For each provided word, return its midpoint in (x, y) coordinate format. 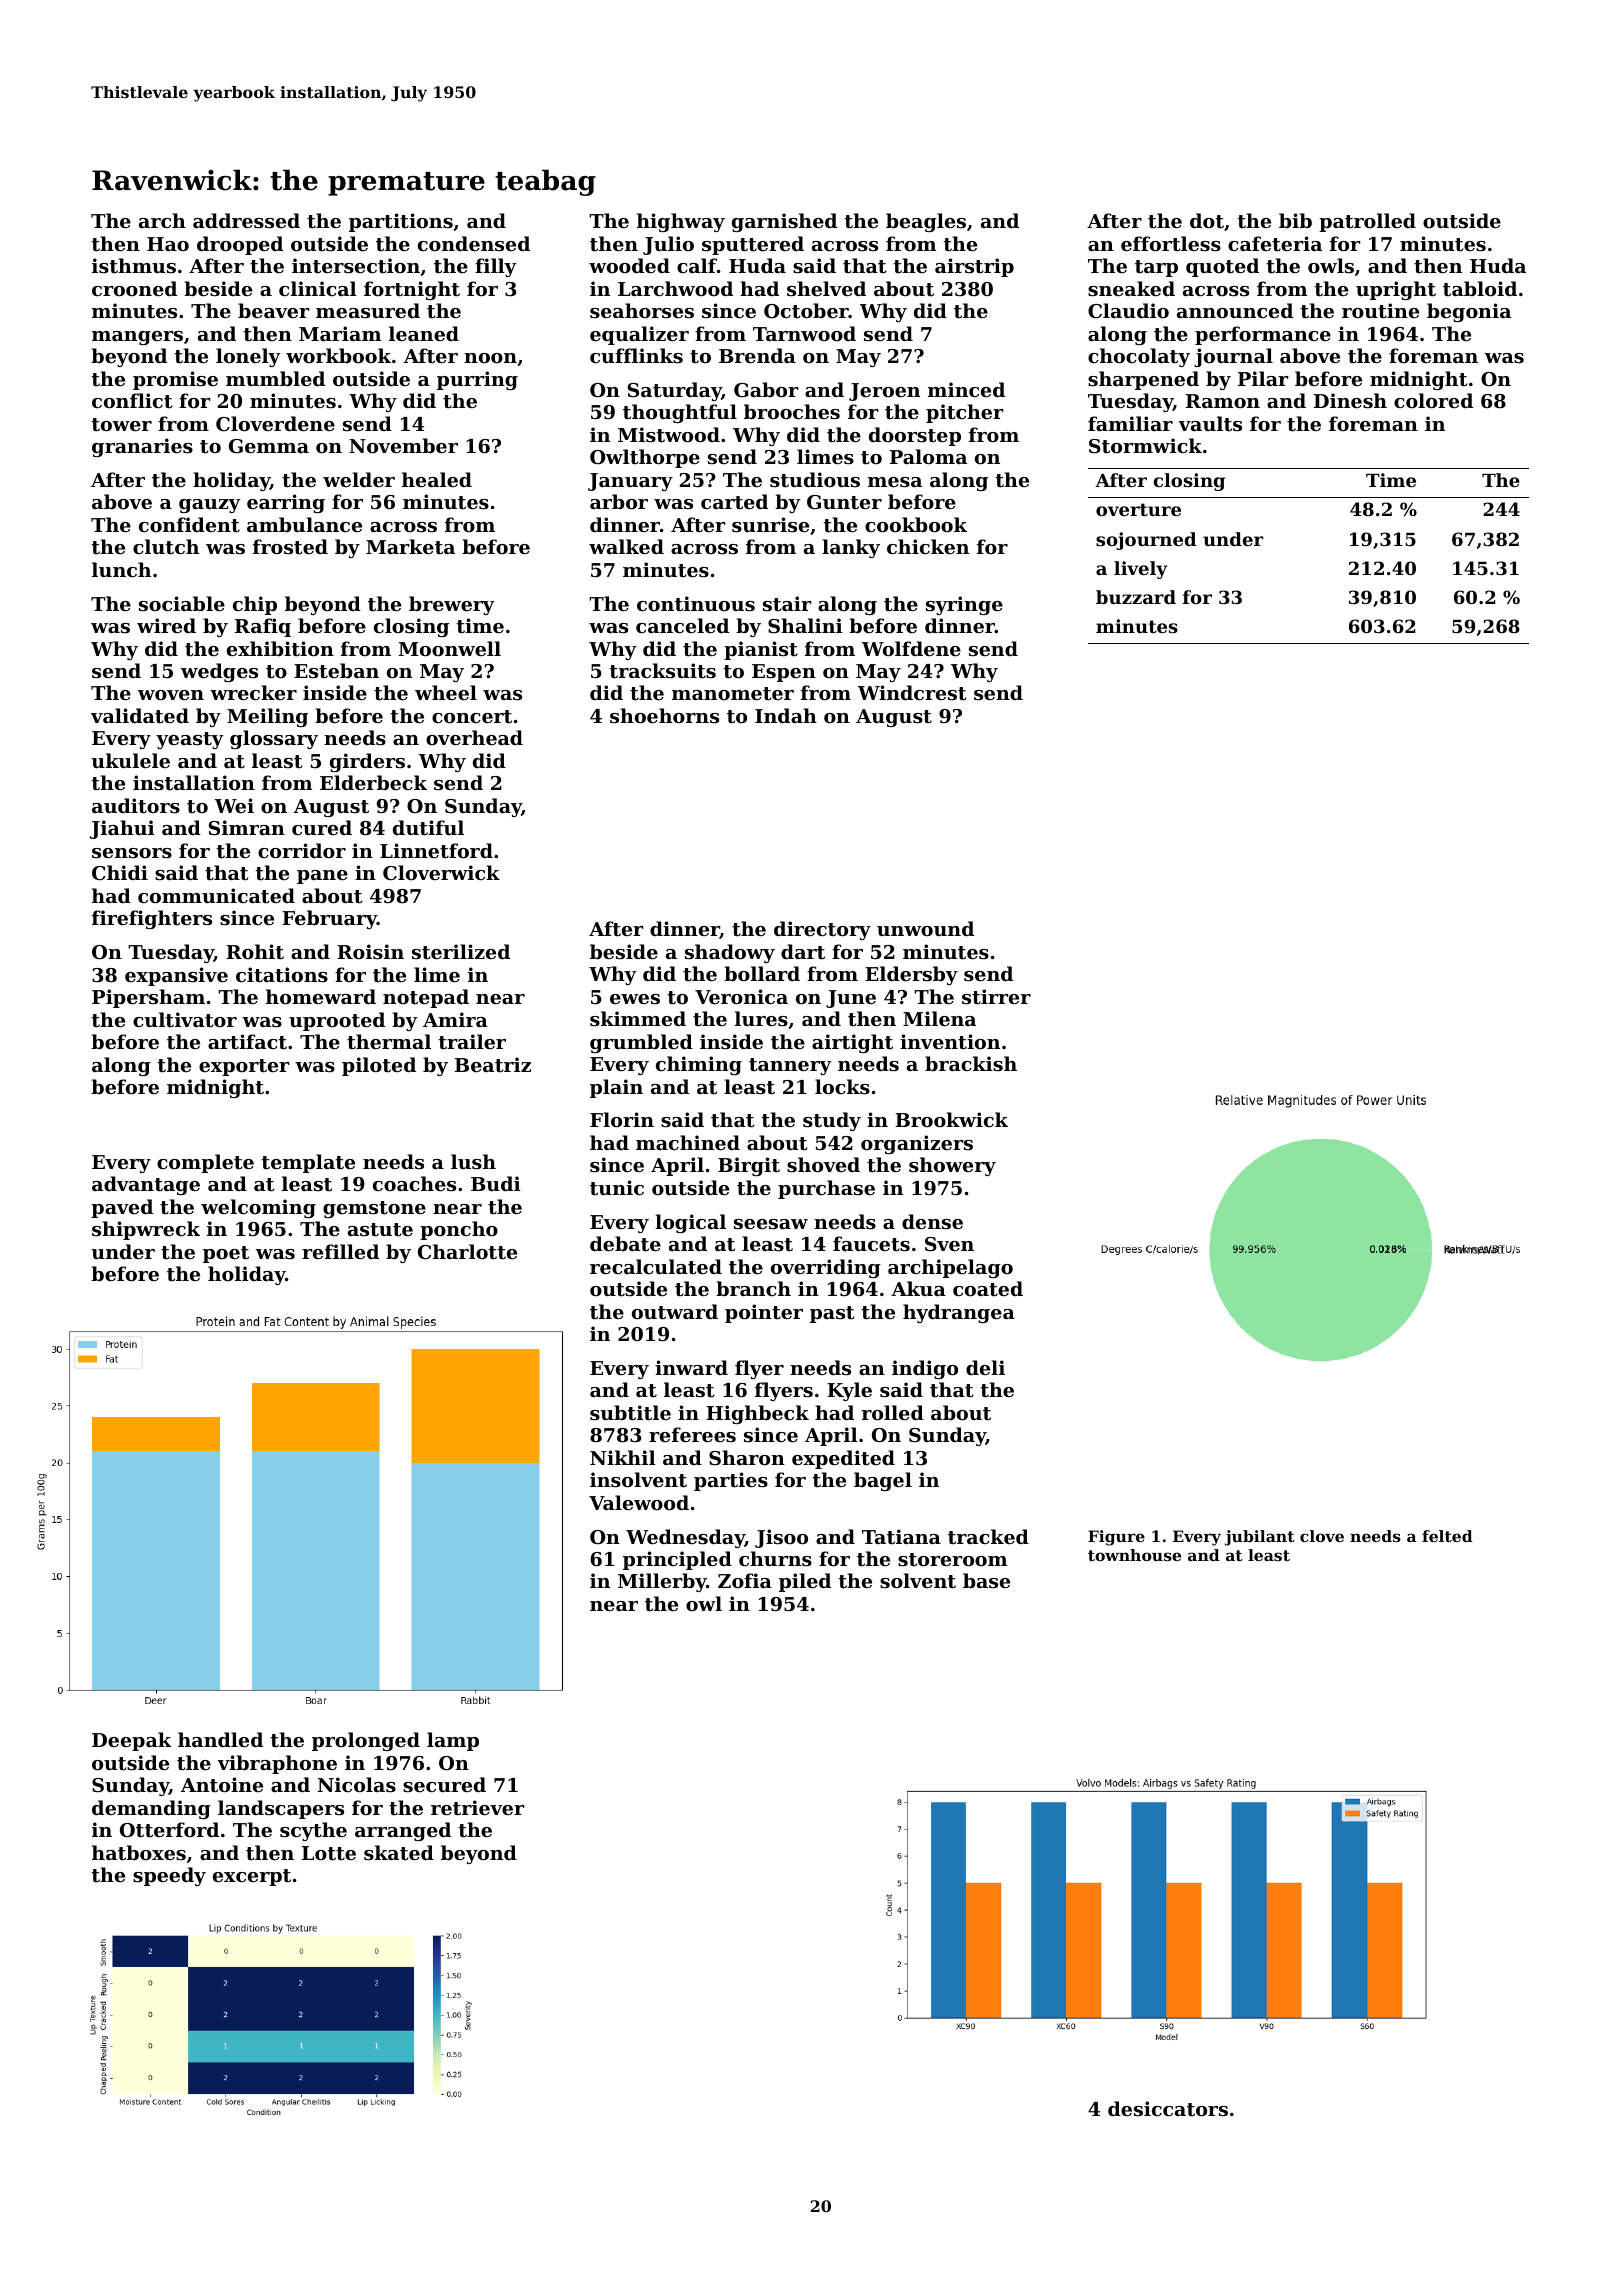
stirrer (996, 997)
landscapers (281, 1809)
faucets (871, 1244)
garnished (784, 222)
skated (399, 1853)
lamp (453, 1741)
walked (626, 546)
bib (1295, 220)
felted (1447, 1536)
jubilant (1260, 1538)
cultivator (185, 1020)
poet (226, 1254)
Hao (168, 244)
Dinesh (1350, 400)
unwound (925, 928)
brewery (452, 605)
